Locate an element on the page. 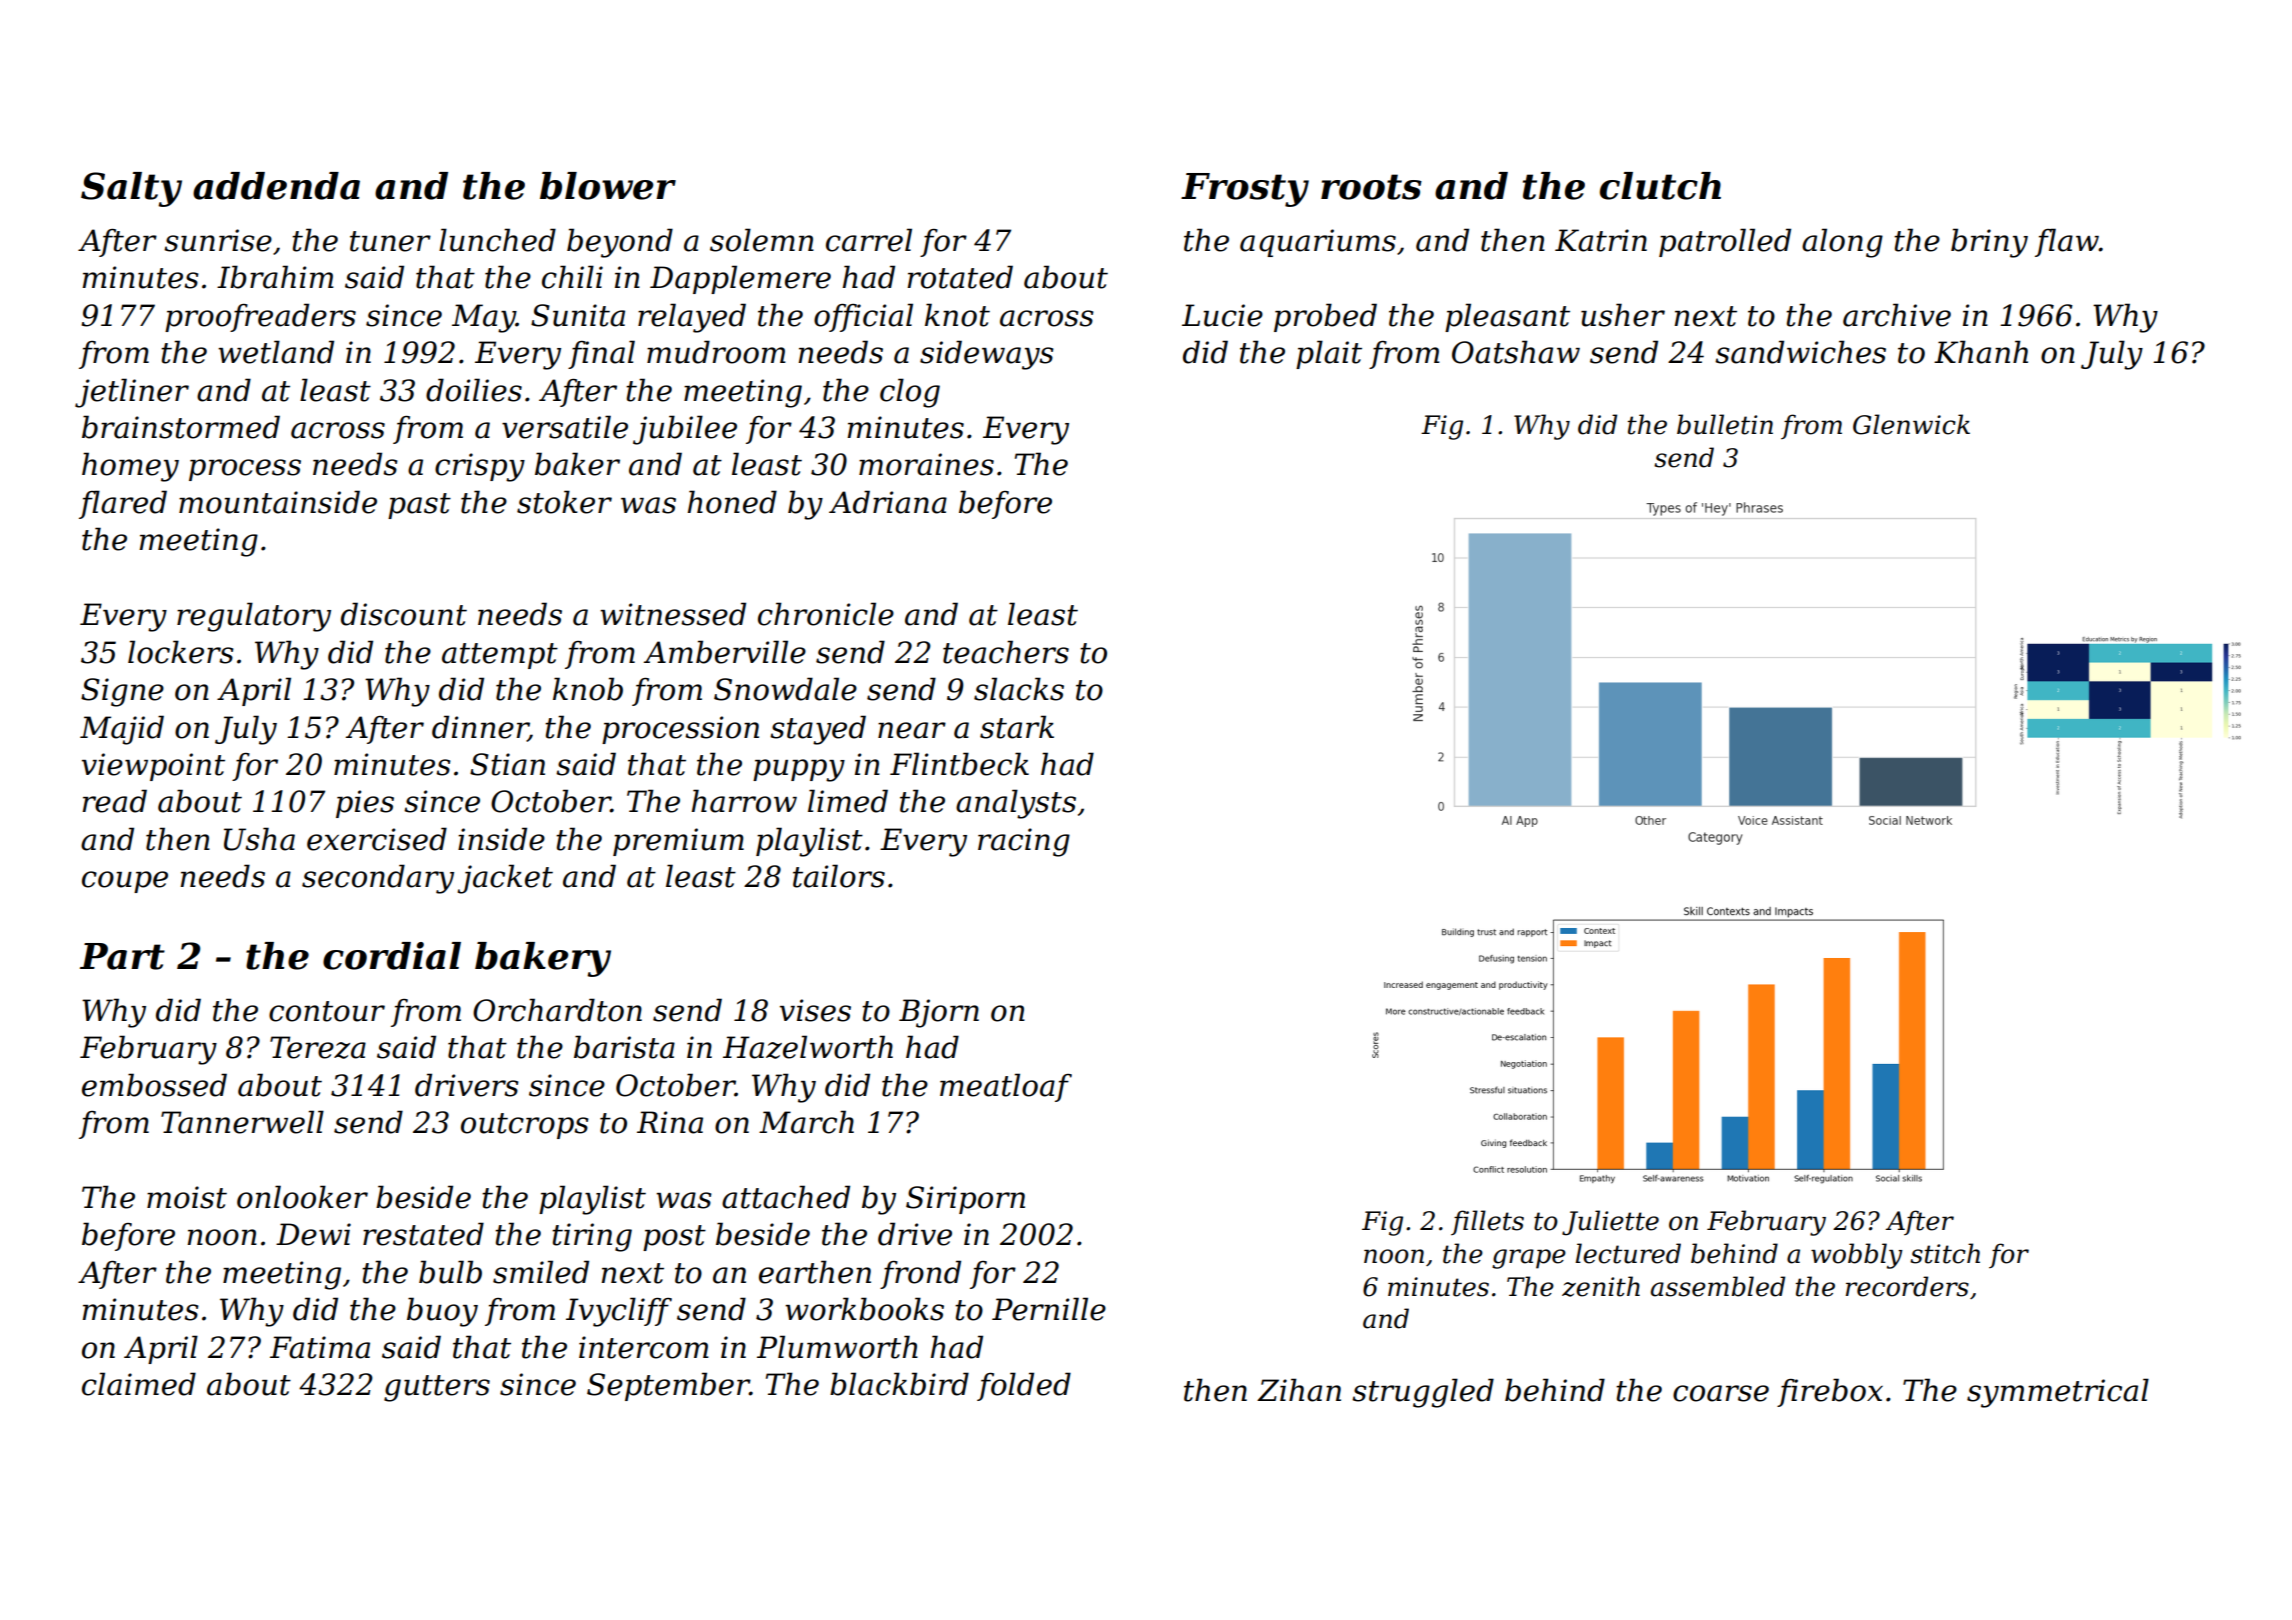  roots is located at coordinates (1371, 187).
